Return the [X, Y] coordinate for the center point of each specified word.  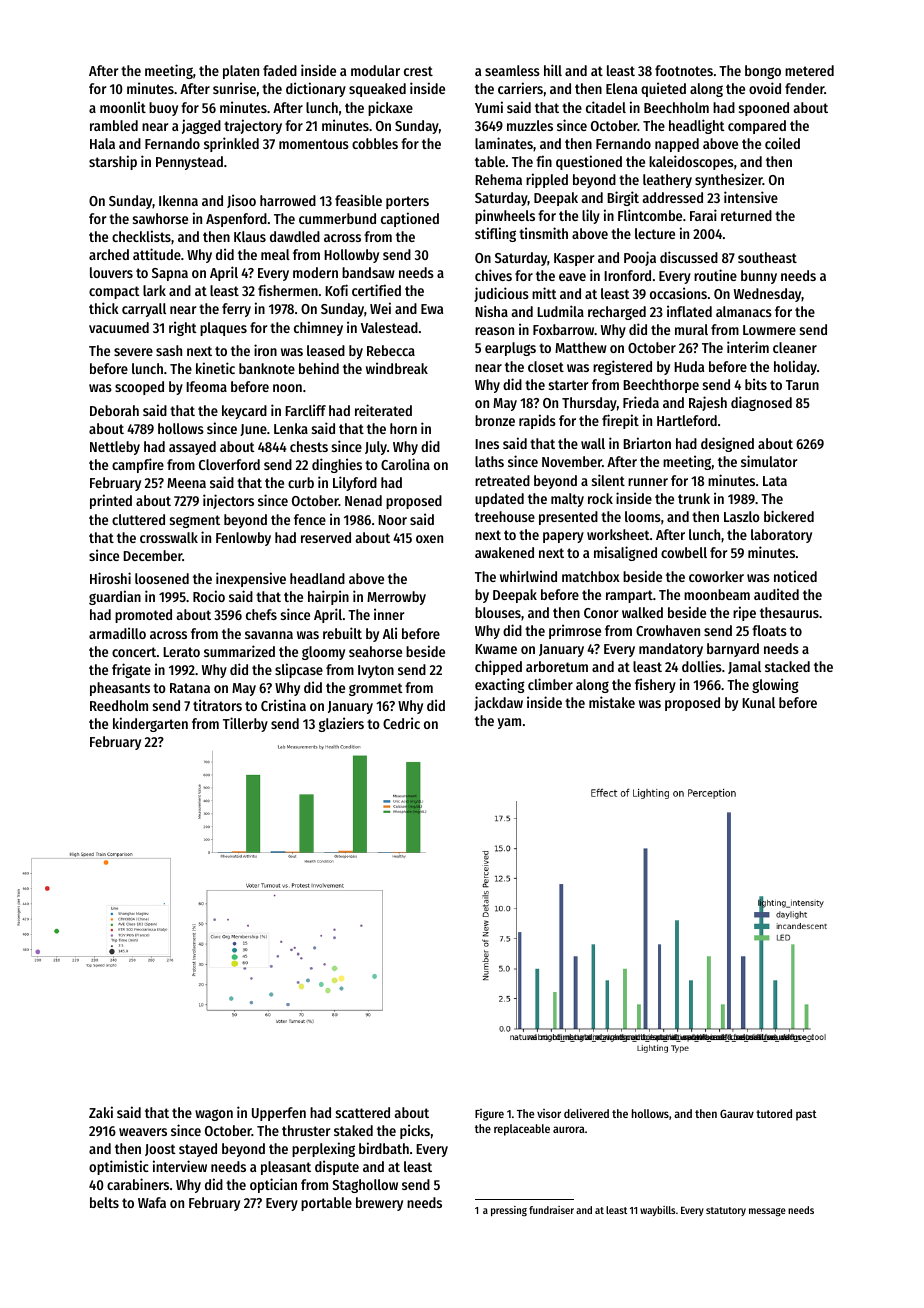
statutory [726, 1211]
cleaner [795, 347]
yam [509, 723]
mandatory [671, 650]
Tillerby [245, 724]
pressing [509, 1211]
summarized [239, 651]
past [806, 1115]
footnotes [684, 70]
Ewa [432, 309]
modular [375, 70]
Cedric [401, 723]
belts [104, 1202]
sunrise [234, 88]
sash [169, 350]
